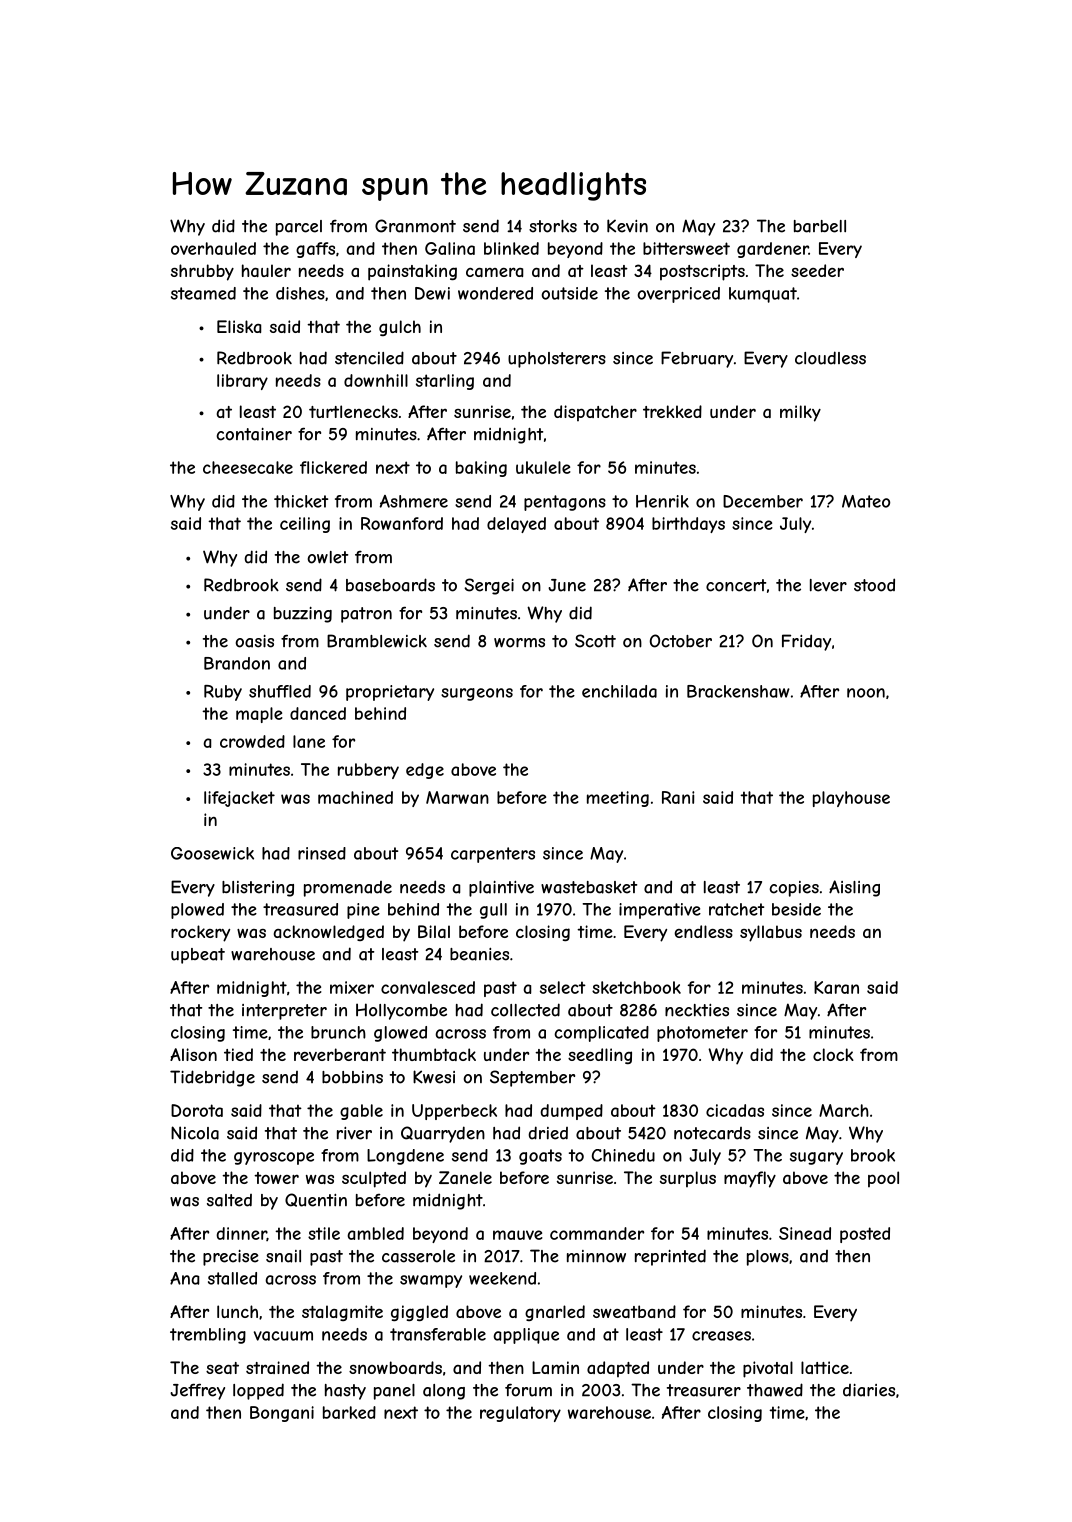 Image resolution: width=1072 pixels, height=1522 pixels. Describe the element at coordinates (520, 1414) in the image. I see `regulatory` at that location.
